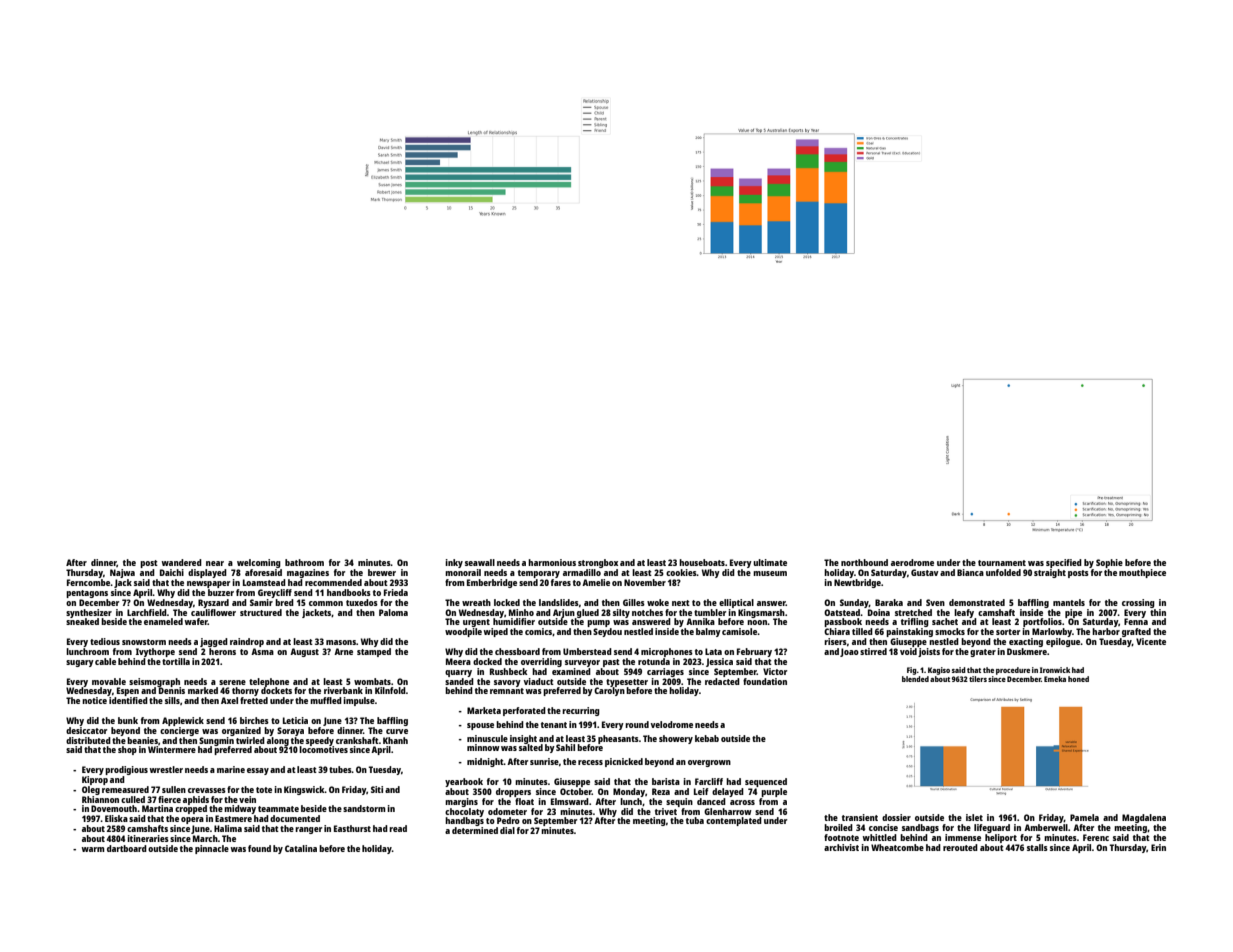 This document has width=1233, height=952. Describe the element at coordinates (1136, 632) in the document. I see `grafted` at that location.
